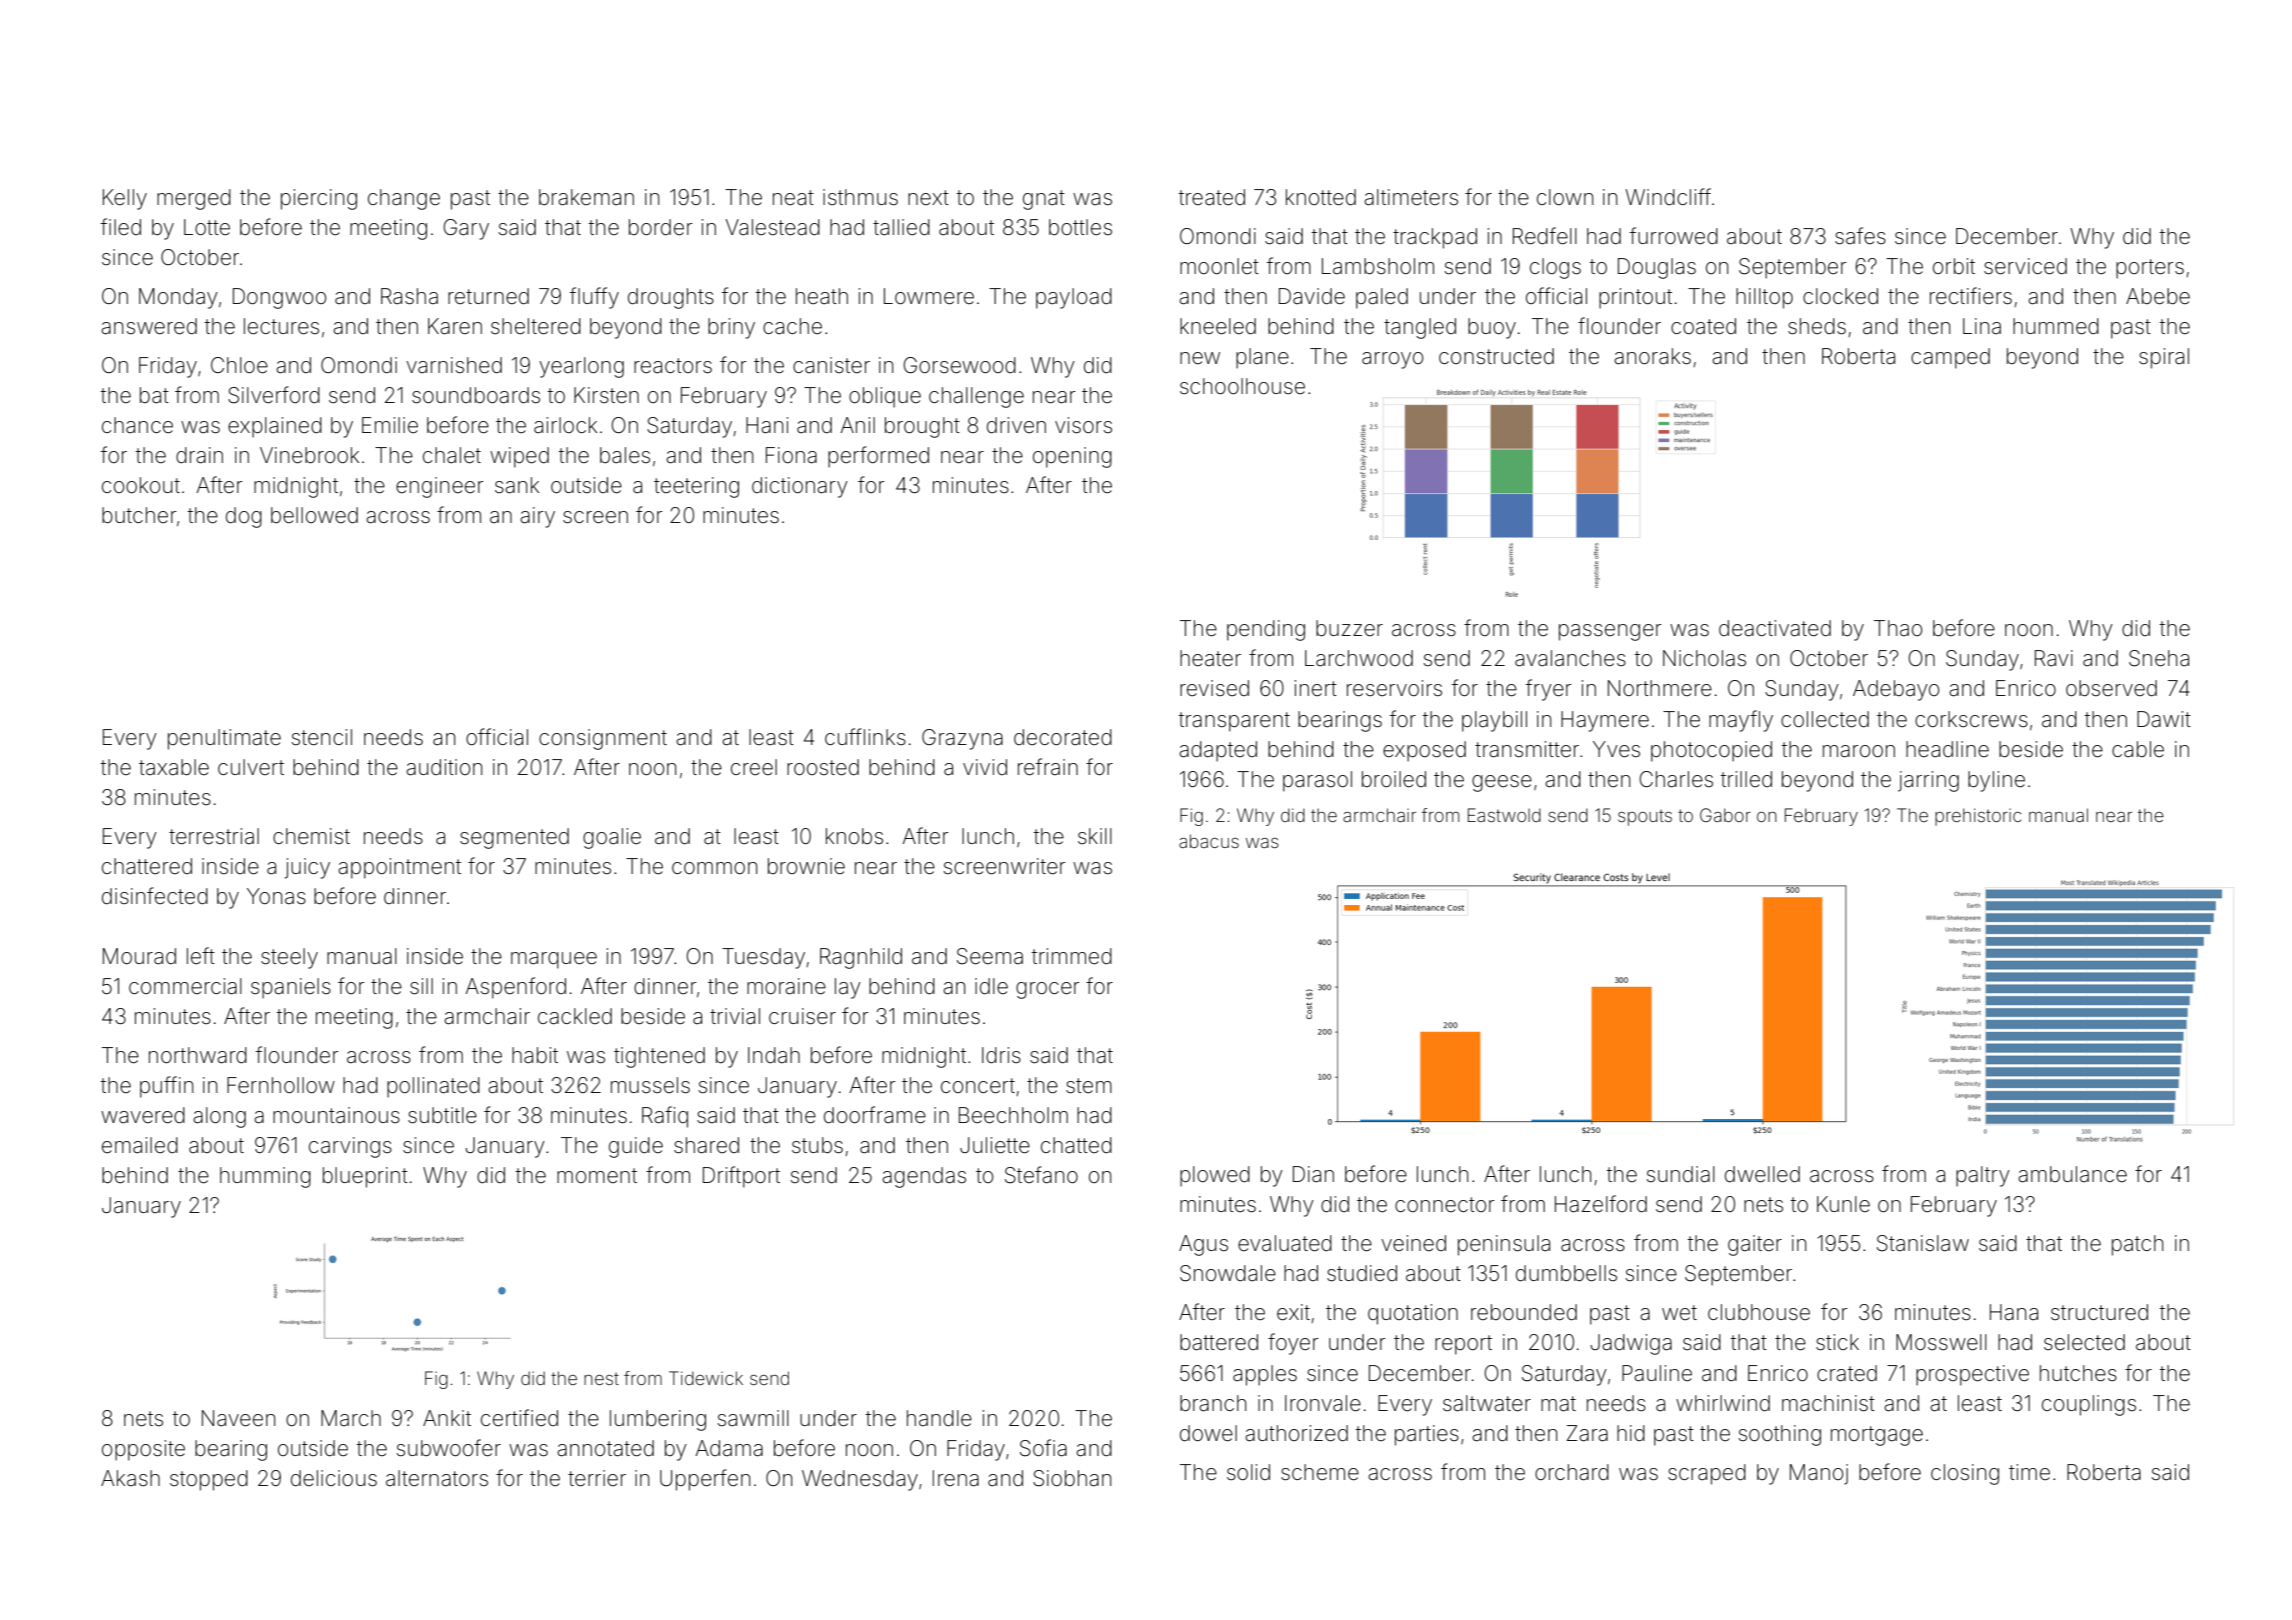  I want to click on Sneha, so click(2159, 658).
